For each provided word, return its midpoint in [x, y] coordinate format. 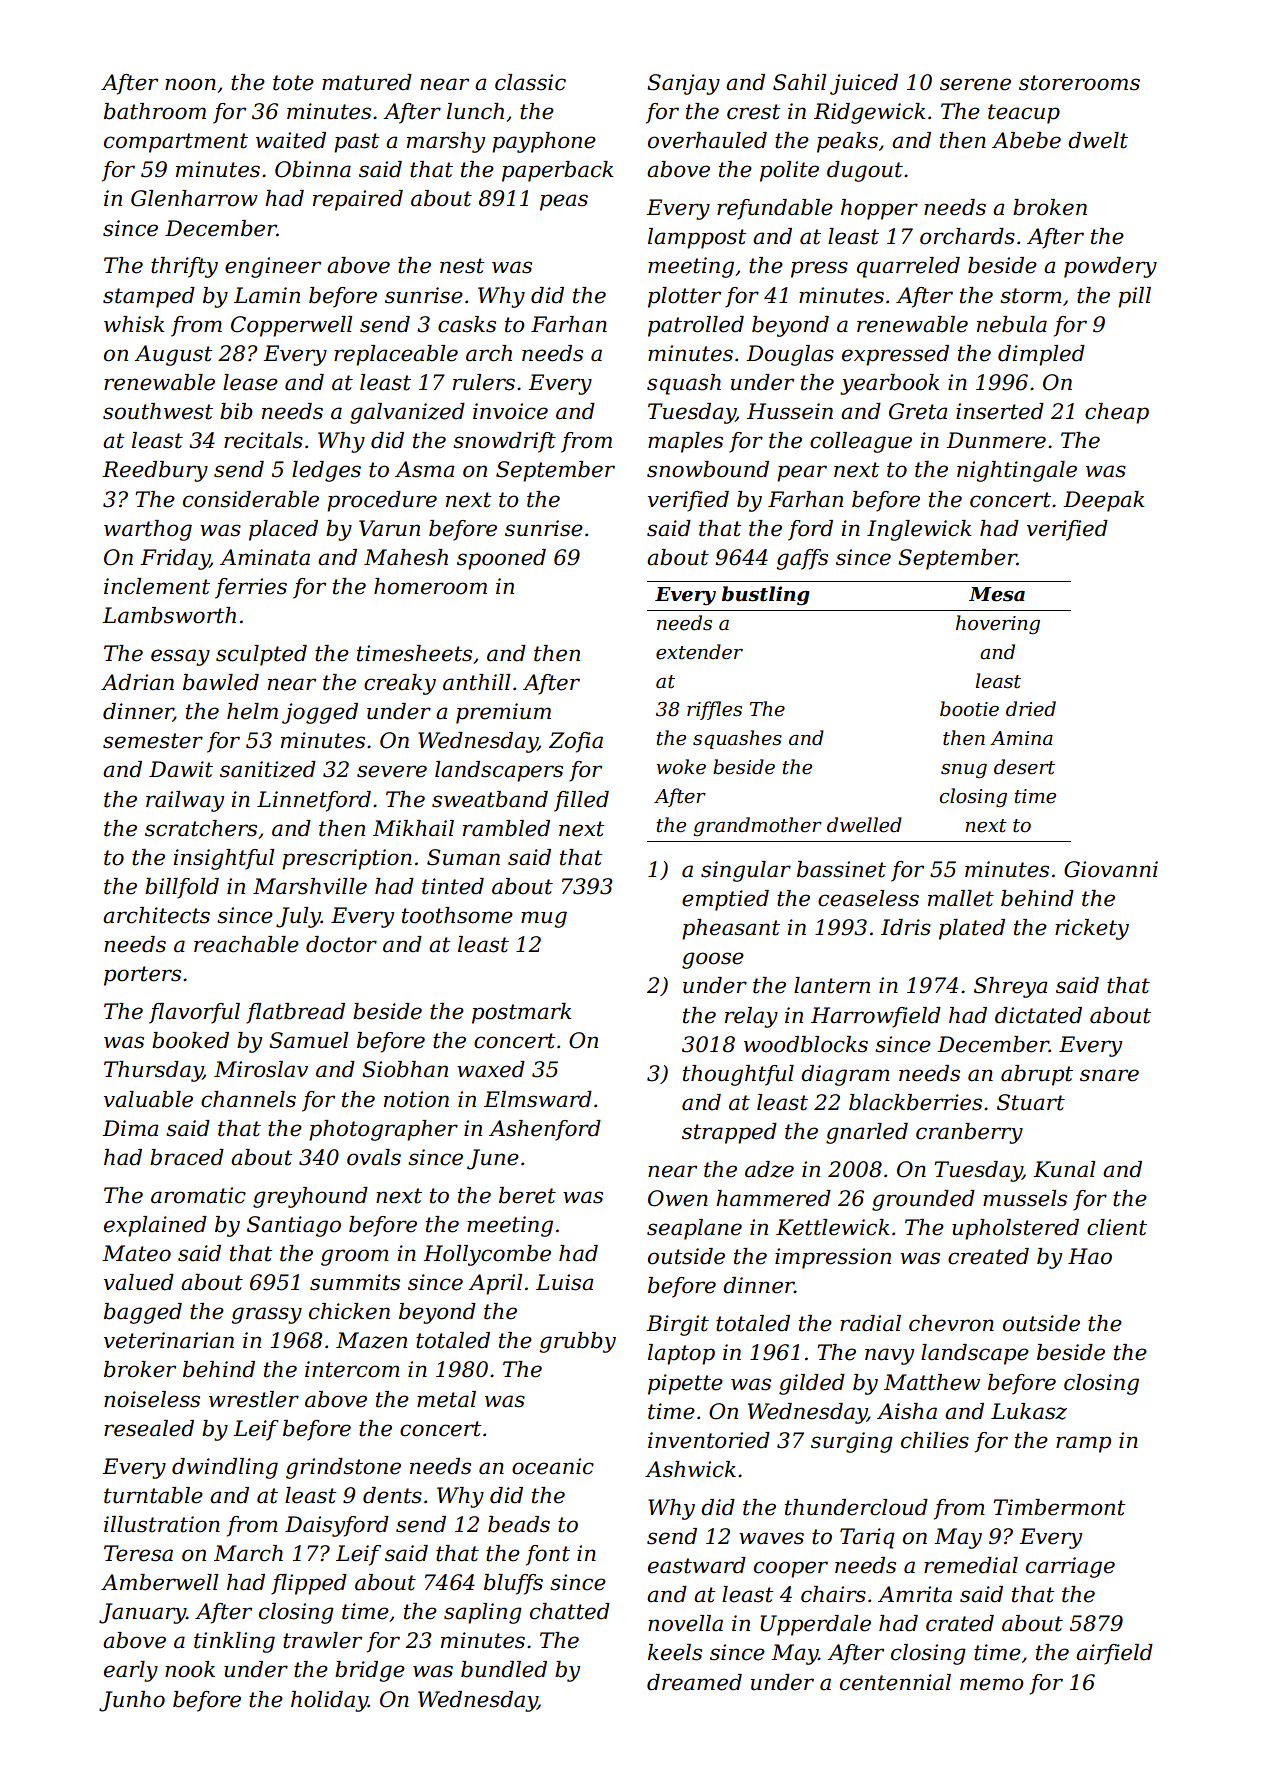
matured [367, 82]
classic [530, 82]
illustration [162, 1524]
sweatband [490, 799]
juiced [864, 84]
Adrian [137, 682]
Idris [906, 927]
